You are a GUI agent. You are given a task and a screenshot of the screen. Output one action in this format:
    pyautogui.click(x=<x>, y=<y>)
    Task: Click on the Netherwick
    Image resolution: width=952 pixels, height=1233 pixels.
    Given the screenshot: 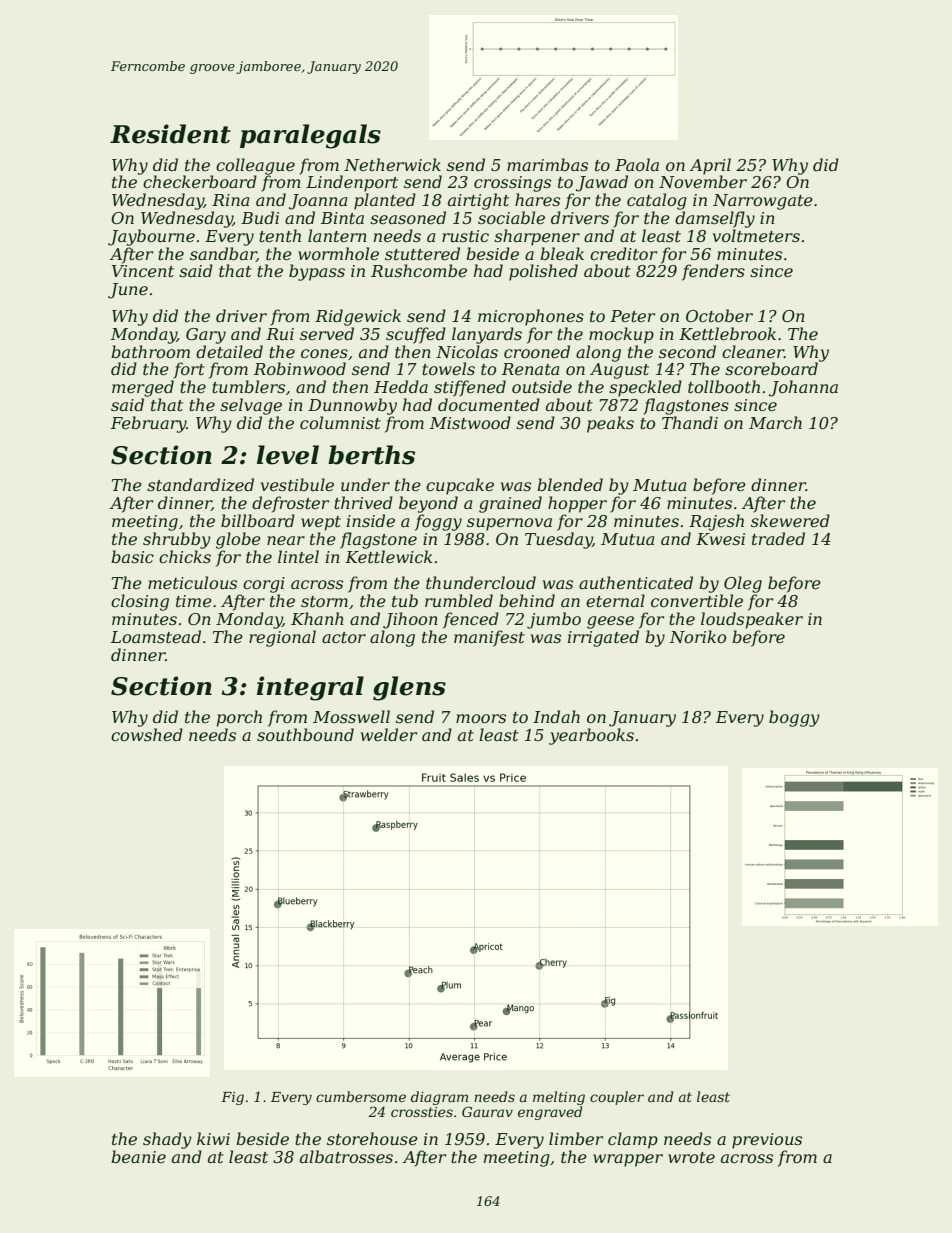 What is the action you would take?
    pyautogui.click(x=392, y=164)
